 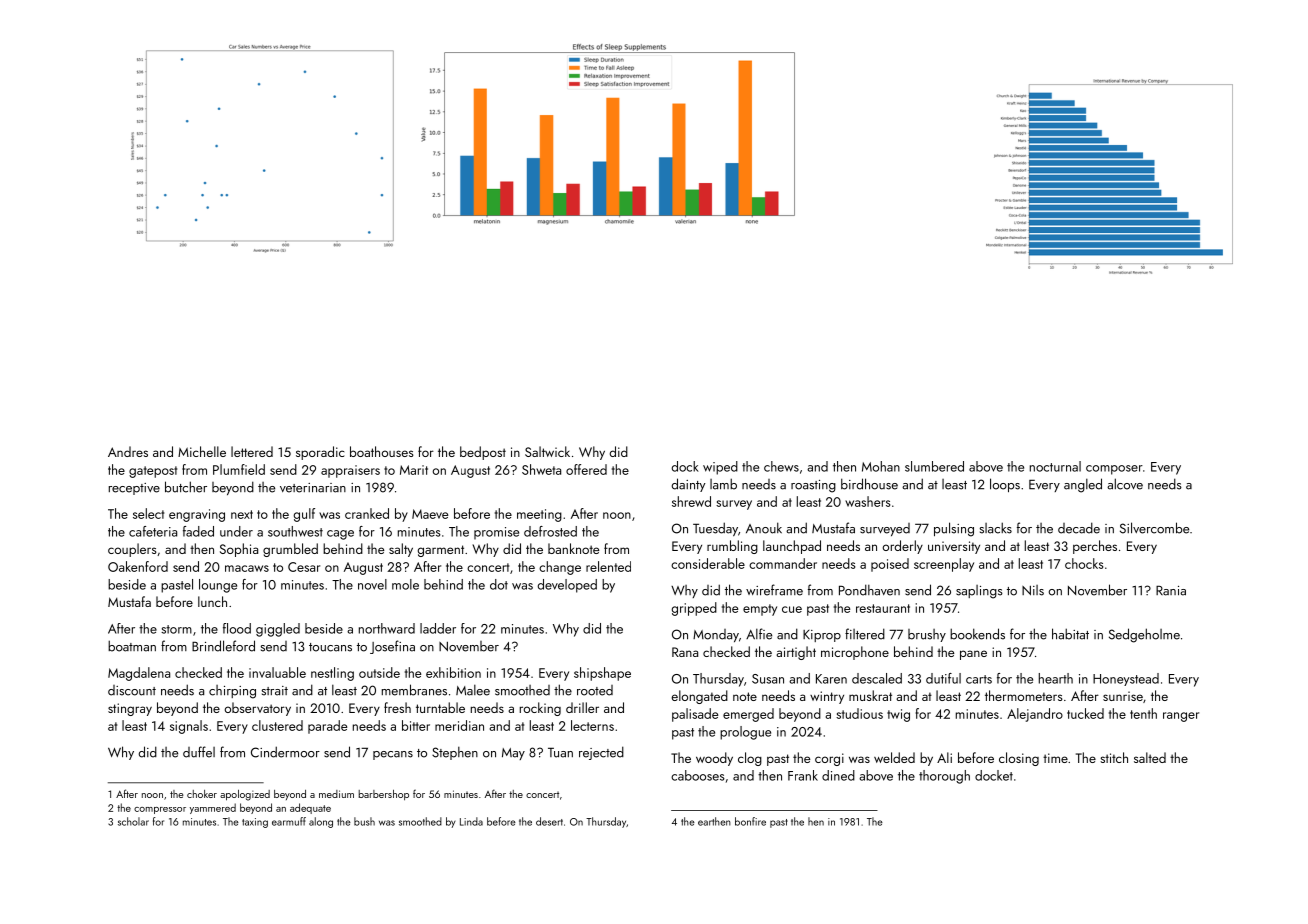 I want to click on cue, so click(x=792, y=609).
